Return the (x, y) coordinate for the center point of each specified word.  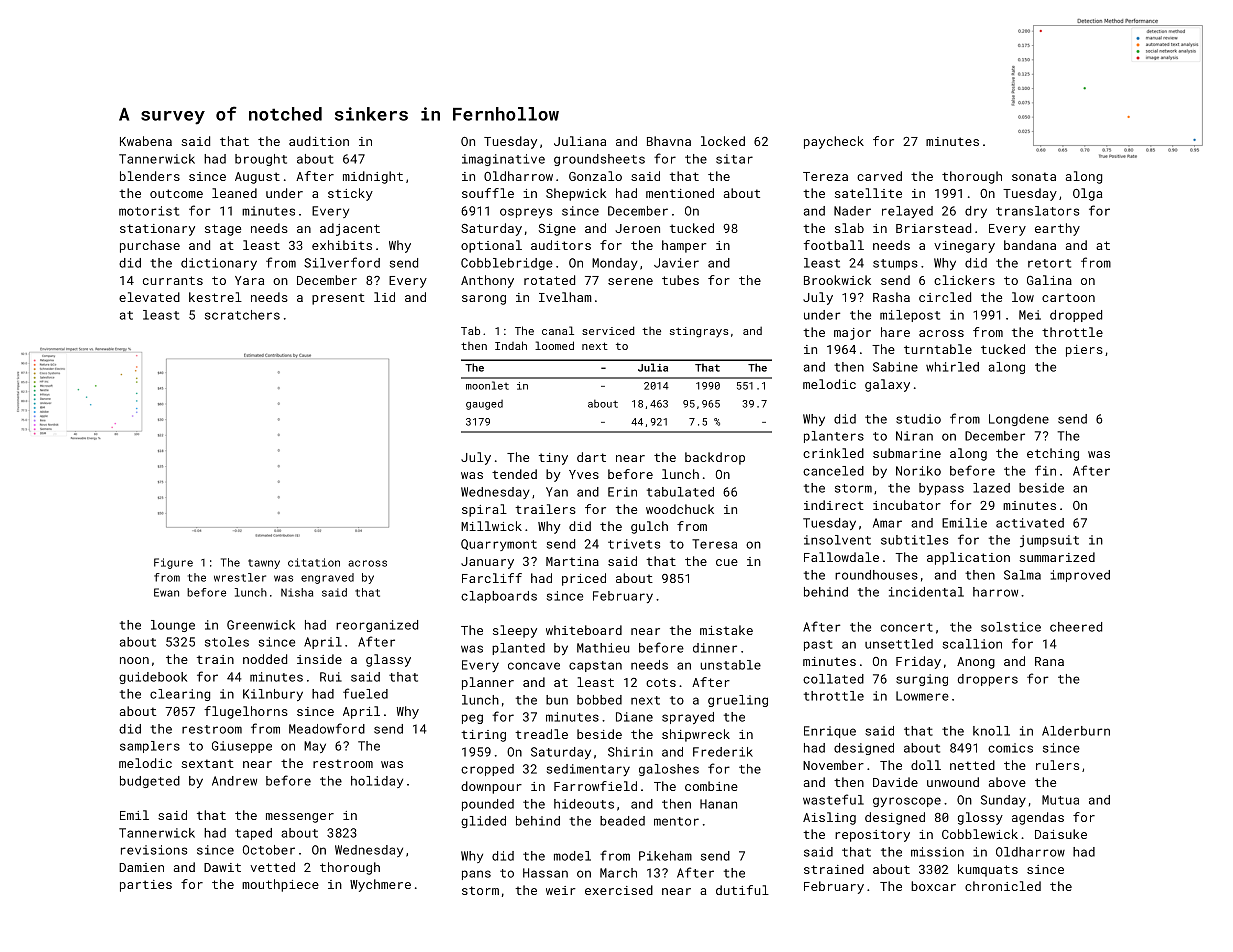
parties (146, 886)
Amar (887, 523)
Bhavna (669, 141)
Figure (173, 563)
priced (584, 579)
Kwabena (146, 141)
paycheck (834, 142)
